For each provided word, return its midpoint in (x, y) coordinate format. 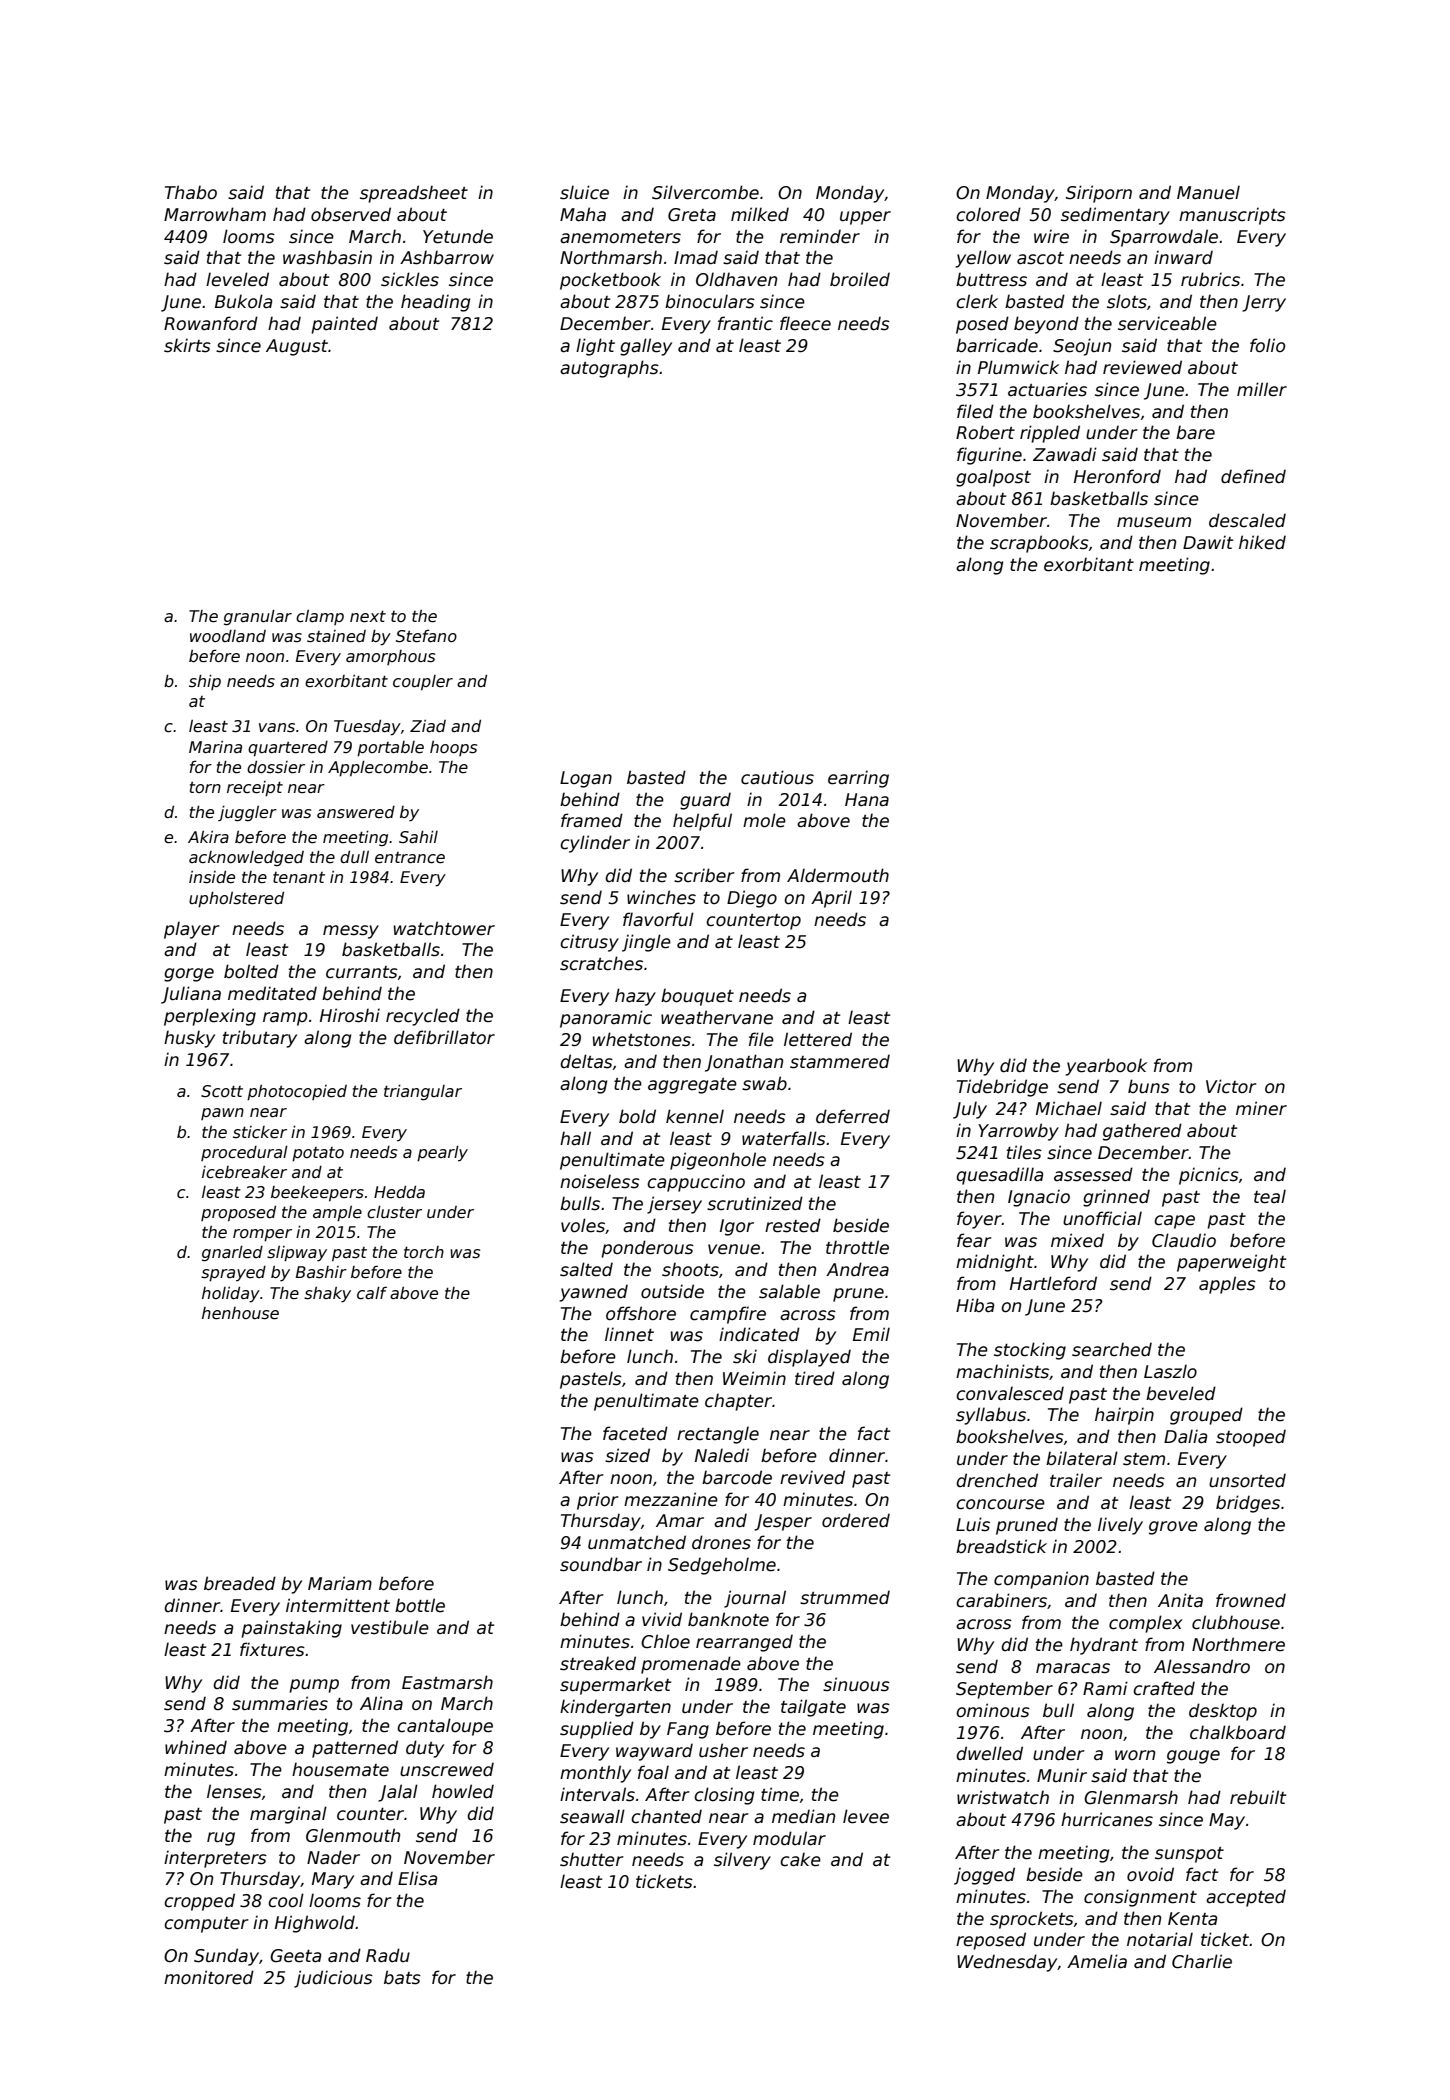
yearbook (1106, 1067)
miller (1262, 389)
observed (351, 214)
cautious (777, 777)
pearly (442, 1154)
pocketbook (610, 281)
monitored (209, 1977)
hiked (1262, 542)
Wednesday (1007, 1963)
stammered (840, 1061)
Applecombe (378, 769)
